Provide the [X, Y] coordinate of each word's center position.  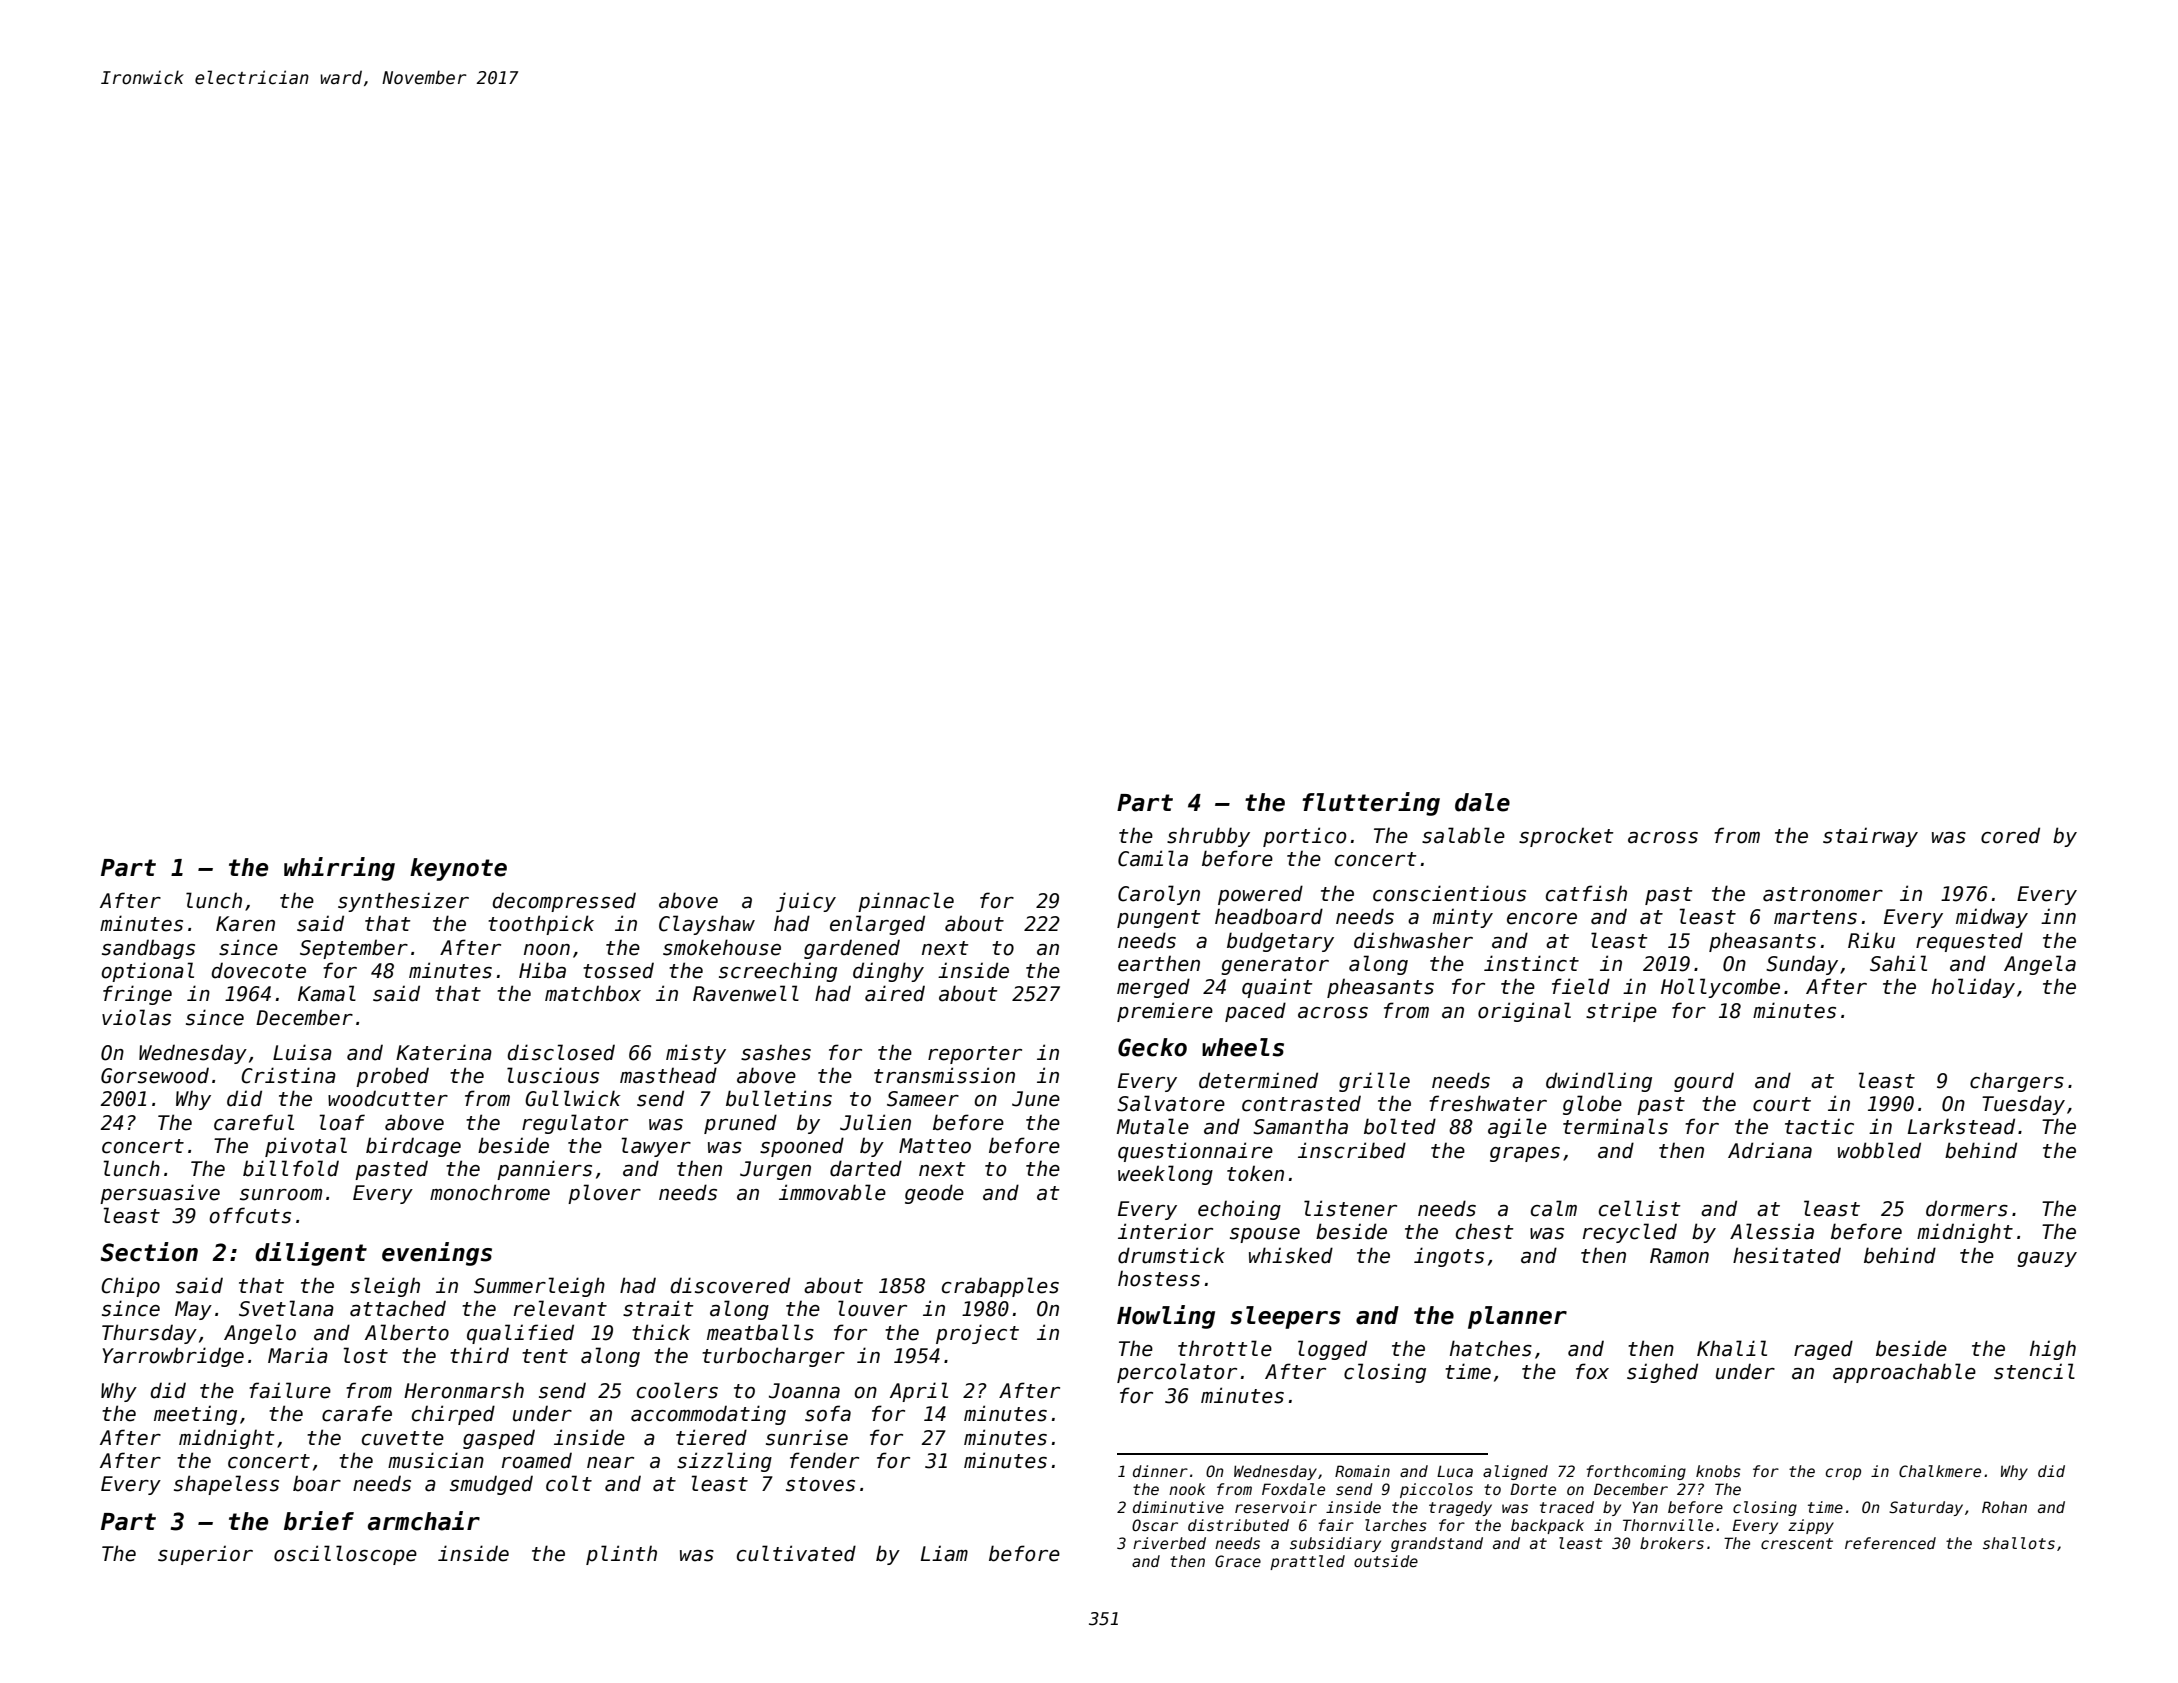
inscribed [1352, 1150]
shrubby [1208, 837]
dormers [1967, 1208]
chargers [2017, 1082]
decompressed [564, 902]
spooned [802, 1147]
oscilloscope [345, 1555]
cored [2010, 835]
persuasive [160, 1194]
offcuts [250, 1215]
